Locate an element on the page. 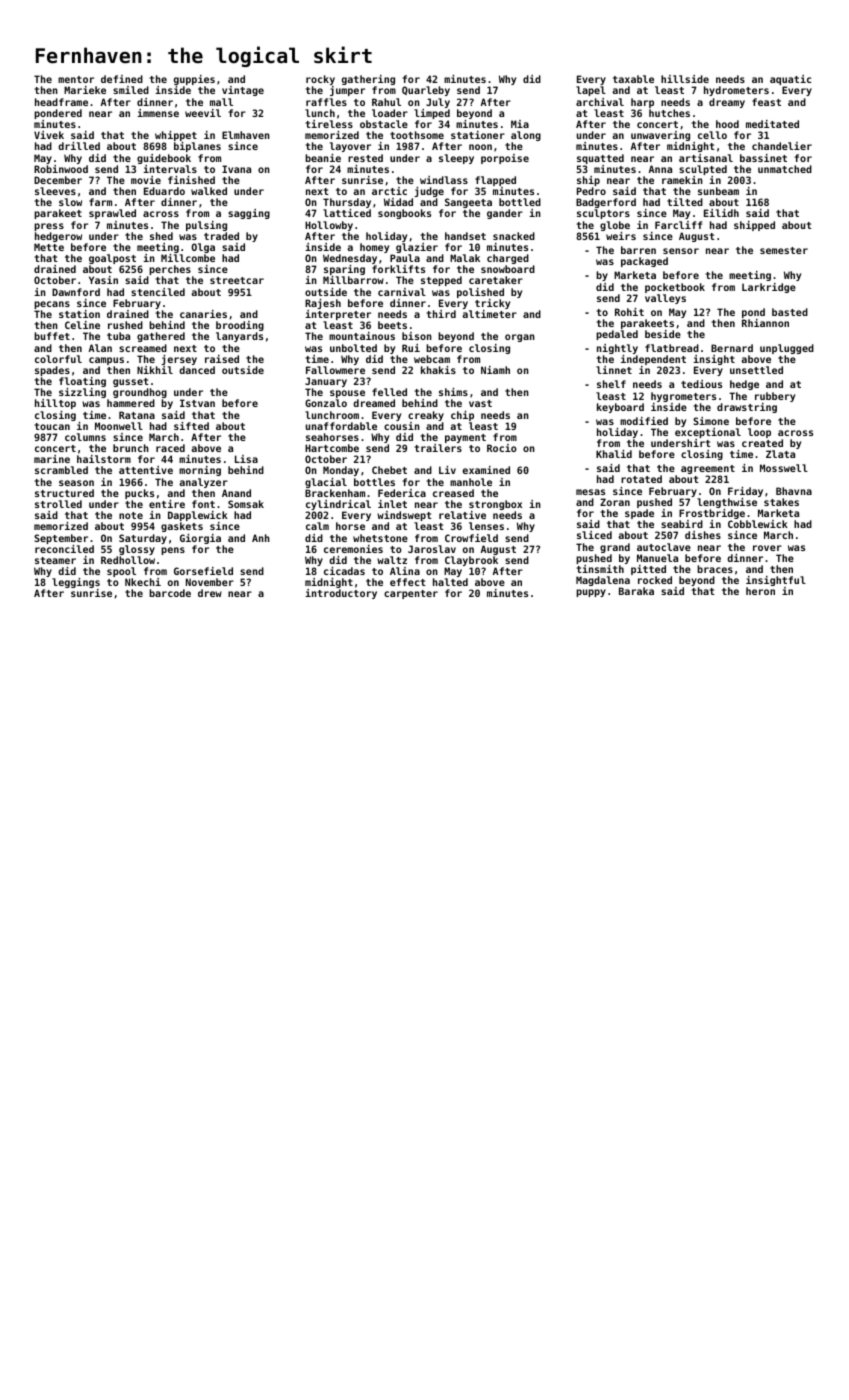 The image size is (849, 1400). Eduardo is located at coordinates (164, 191).
